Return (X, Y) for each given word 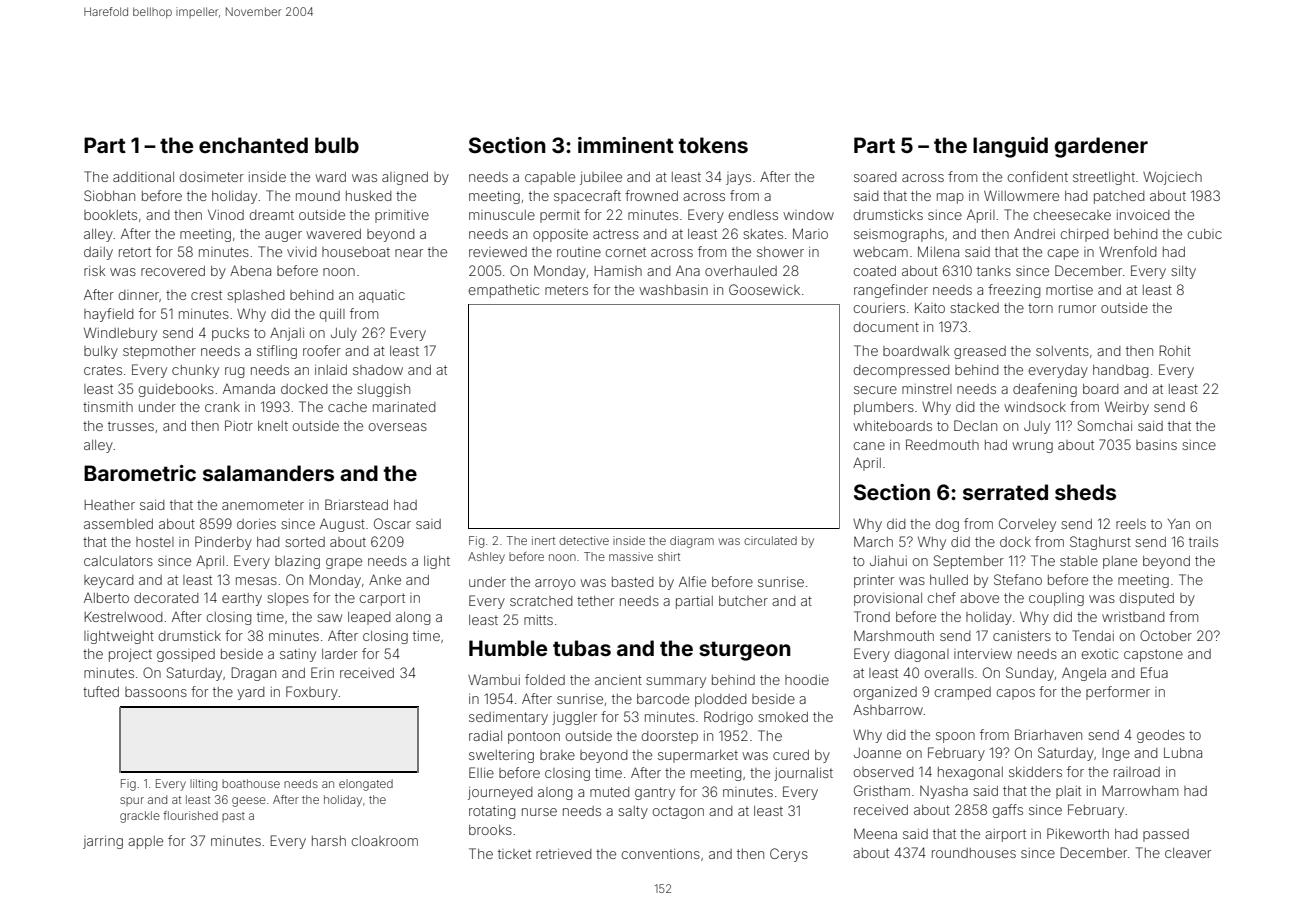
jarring (103, 842)
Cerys (789, 855)
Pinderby (223, 543)
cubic (1205, 234)
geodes (1161, 736)
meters (566, 290)
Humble (508, 648)
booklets (110, 215)
